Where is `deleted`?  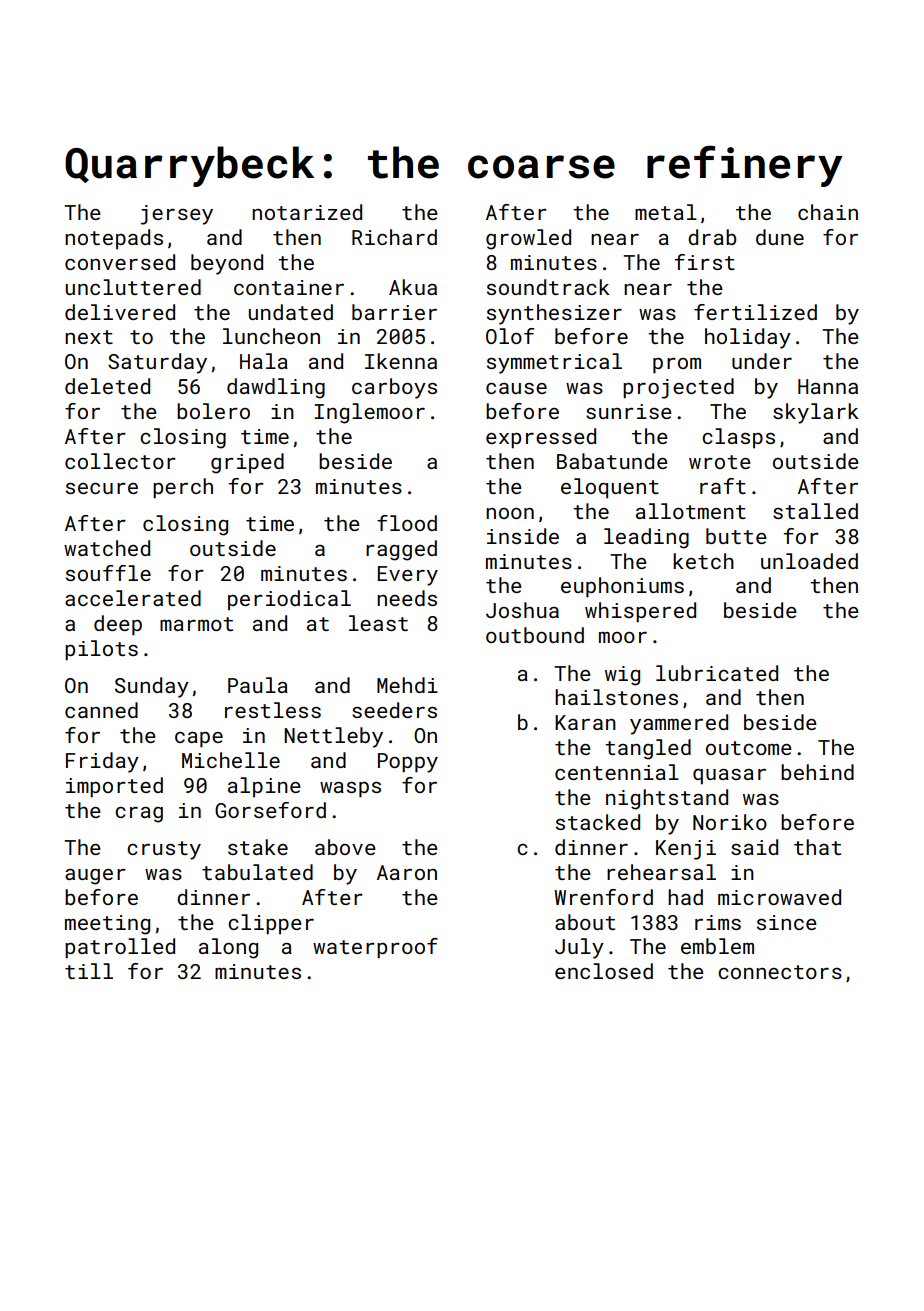
deleted is located at coordinates (107, 386).
